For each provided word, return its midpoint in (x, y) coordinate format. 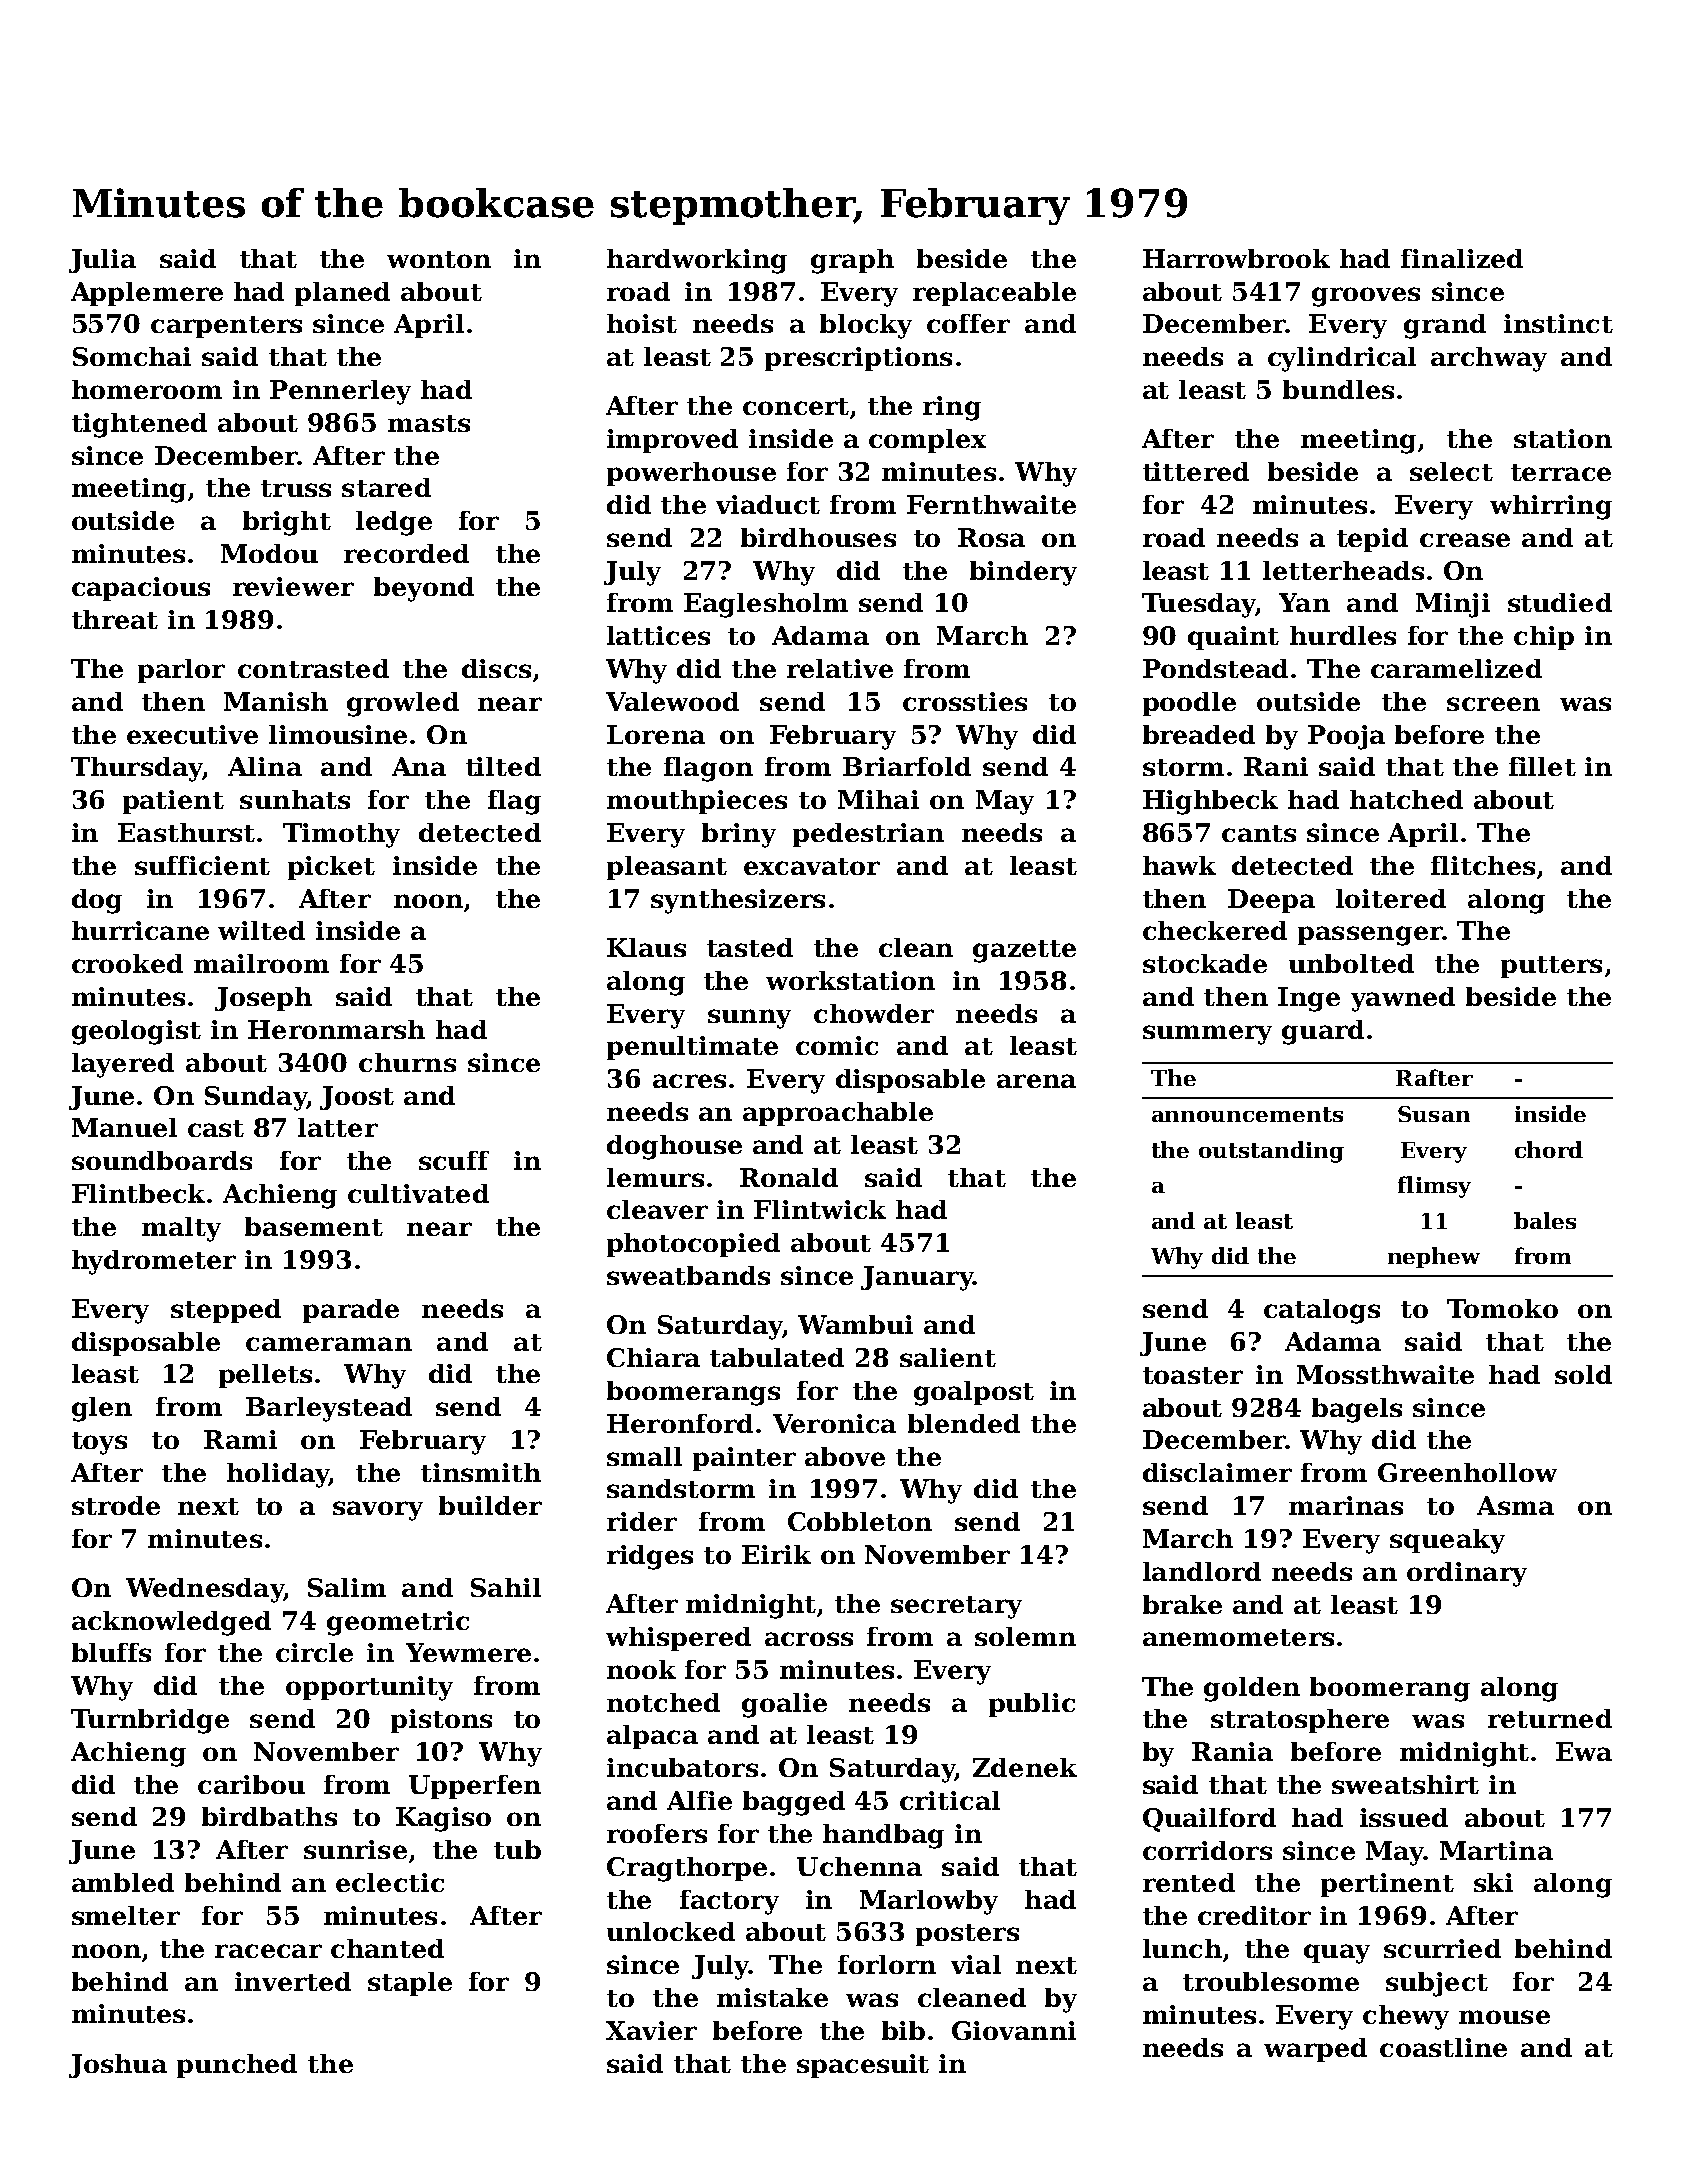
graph (852, 261)
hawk (1179, 865)
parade (351, 1311)
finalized (1462, 258)
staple (410, 1984)
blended (964, 1423)
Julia (102, 261)
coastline (1443, 2047)
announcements (1247, 1114)
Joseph (263, 999)
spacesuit (863, 2066)
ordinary (1467, 1574)
